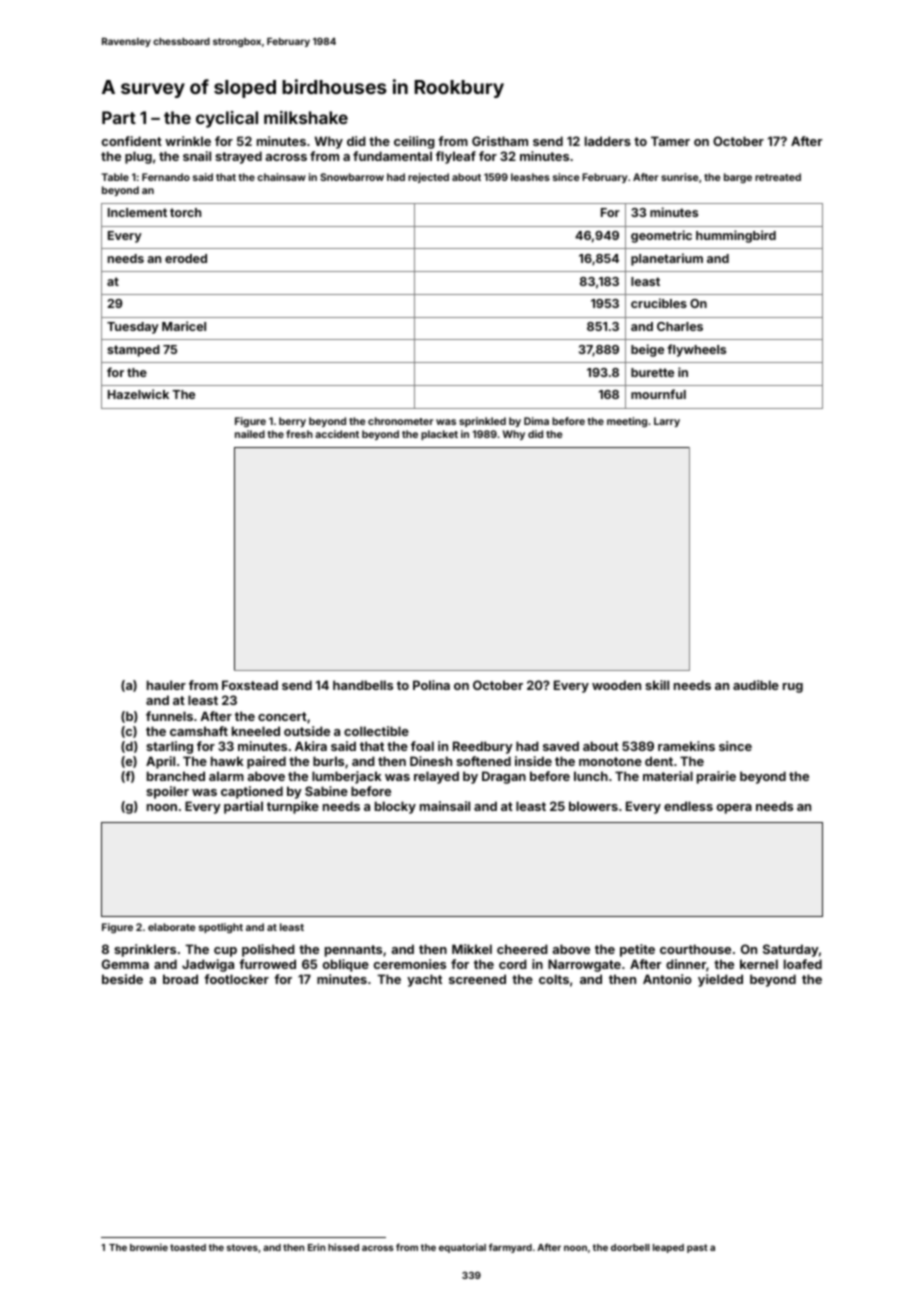 Image resolution: width=924 pixels, height=1308 pixels. Describe the element at coordinates (138, 394) in the image. I see `Hazelwick` at that location.
